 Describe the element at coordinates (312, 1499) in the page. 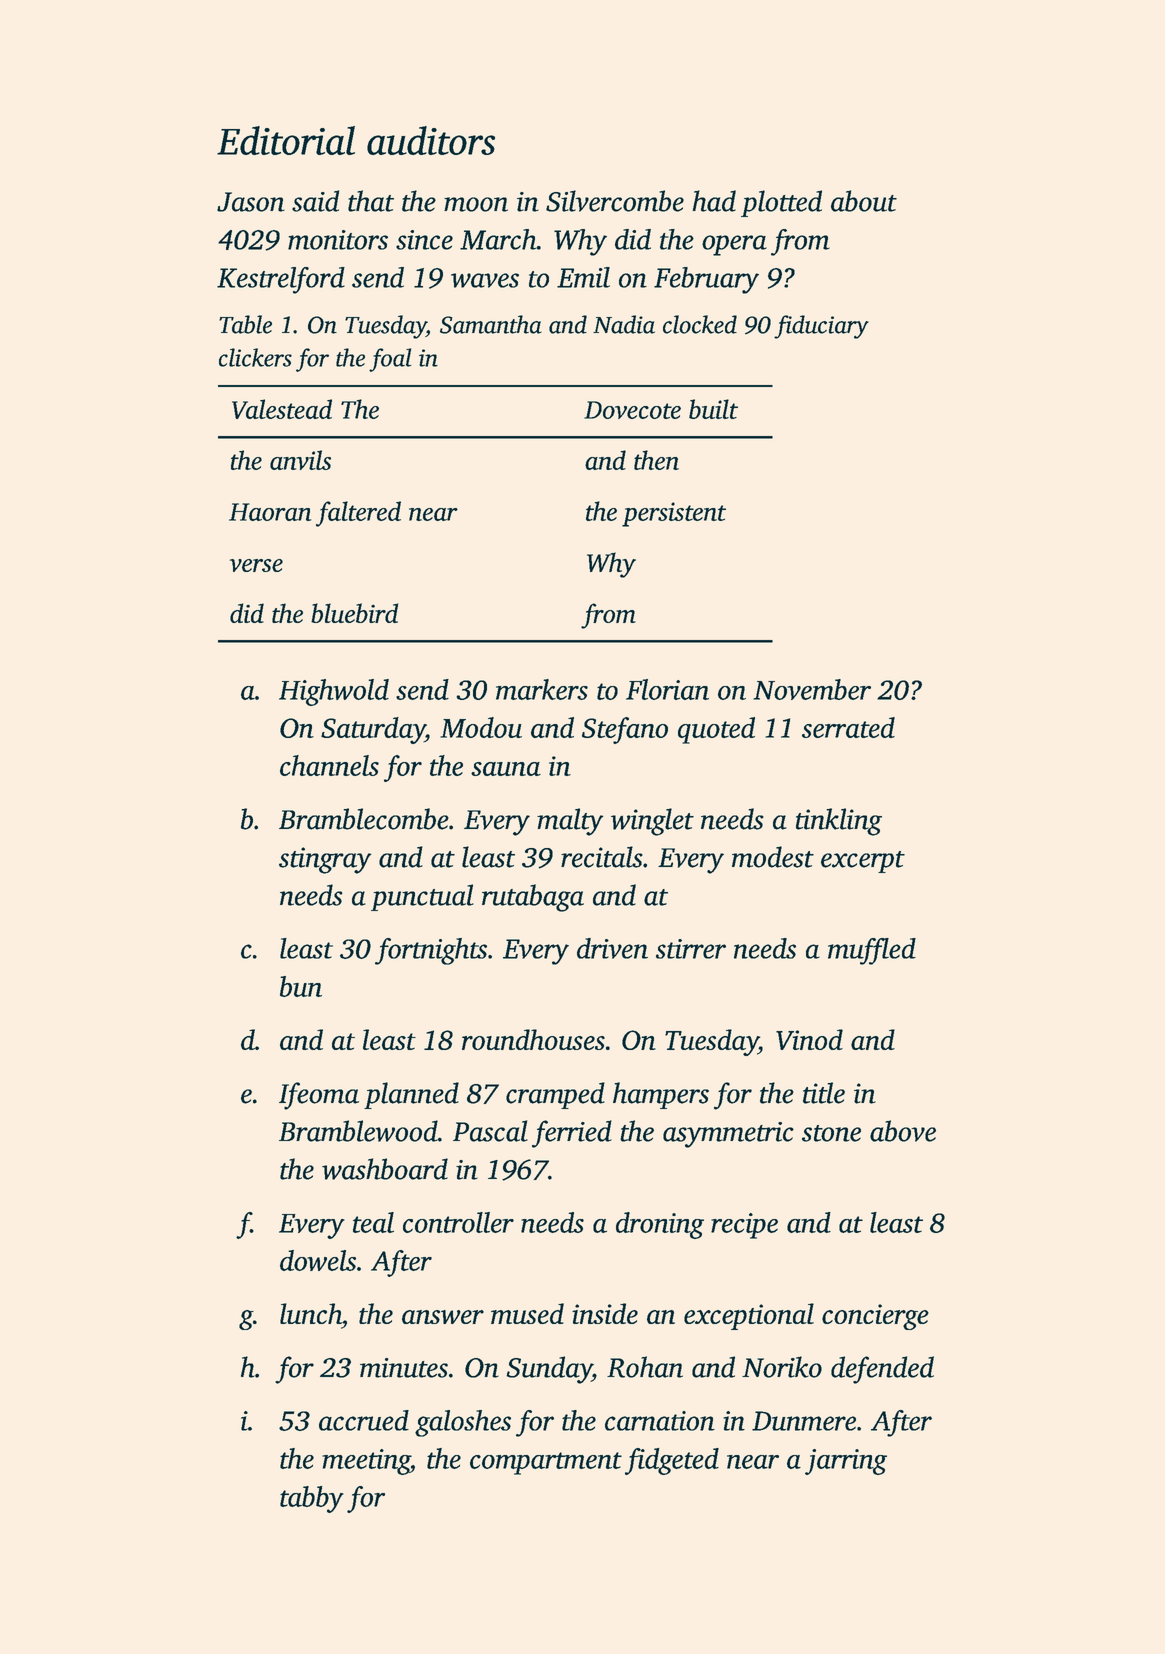

I see `tabby` at that location.
